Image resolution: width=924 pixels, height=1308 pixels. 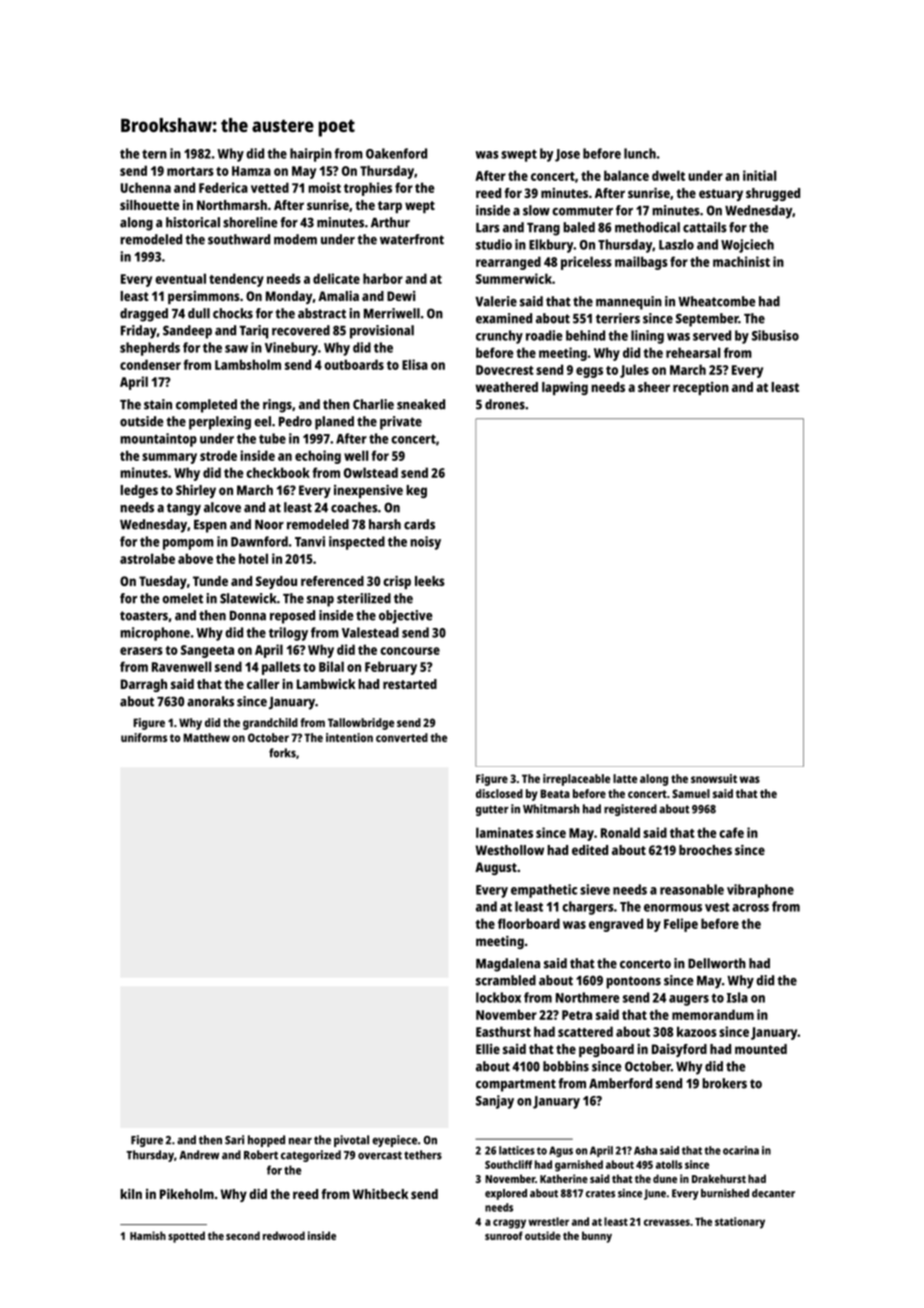 What do you see at coordinates (740, 1223) in the page?
I see `stationary` at bounding box center [740, 1223].
